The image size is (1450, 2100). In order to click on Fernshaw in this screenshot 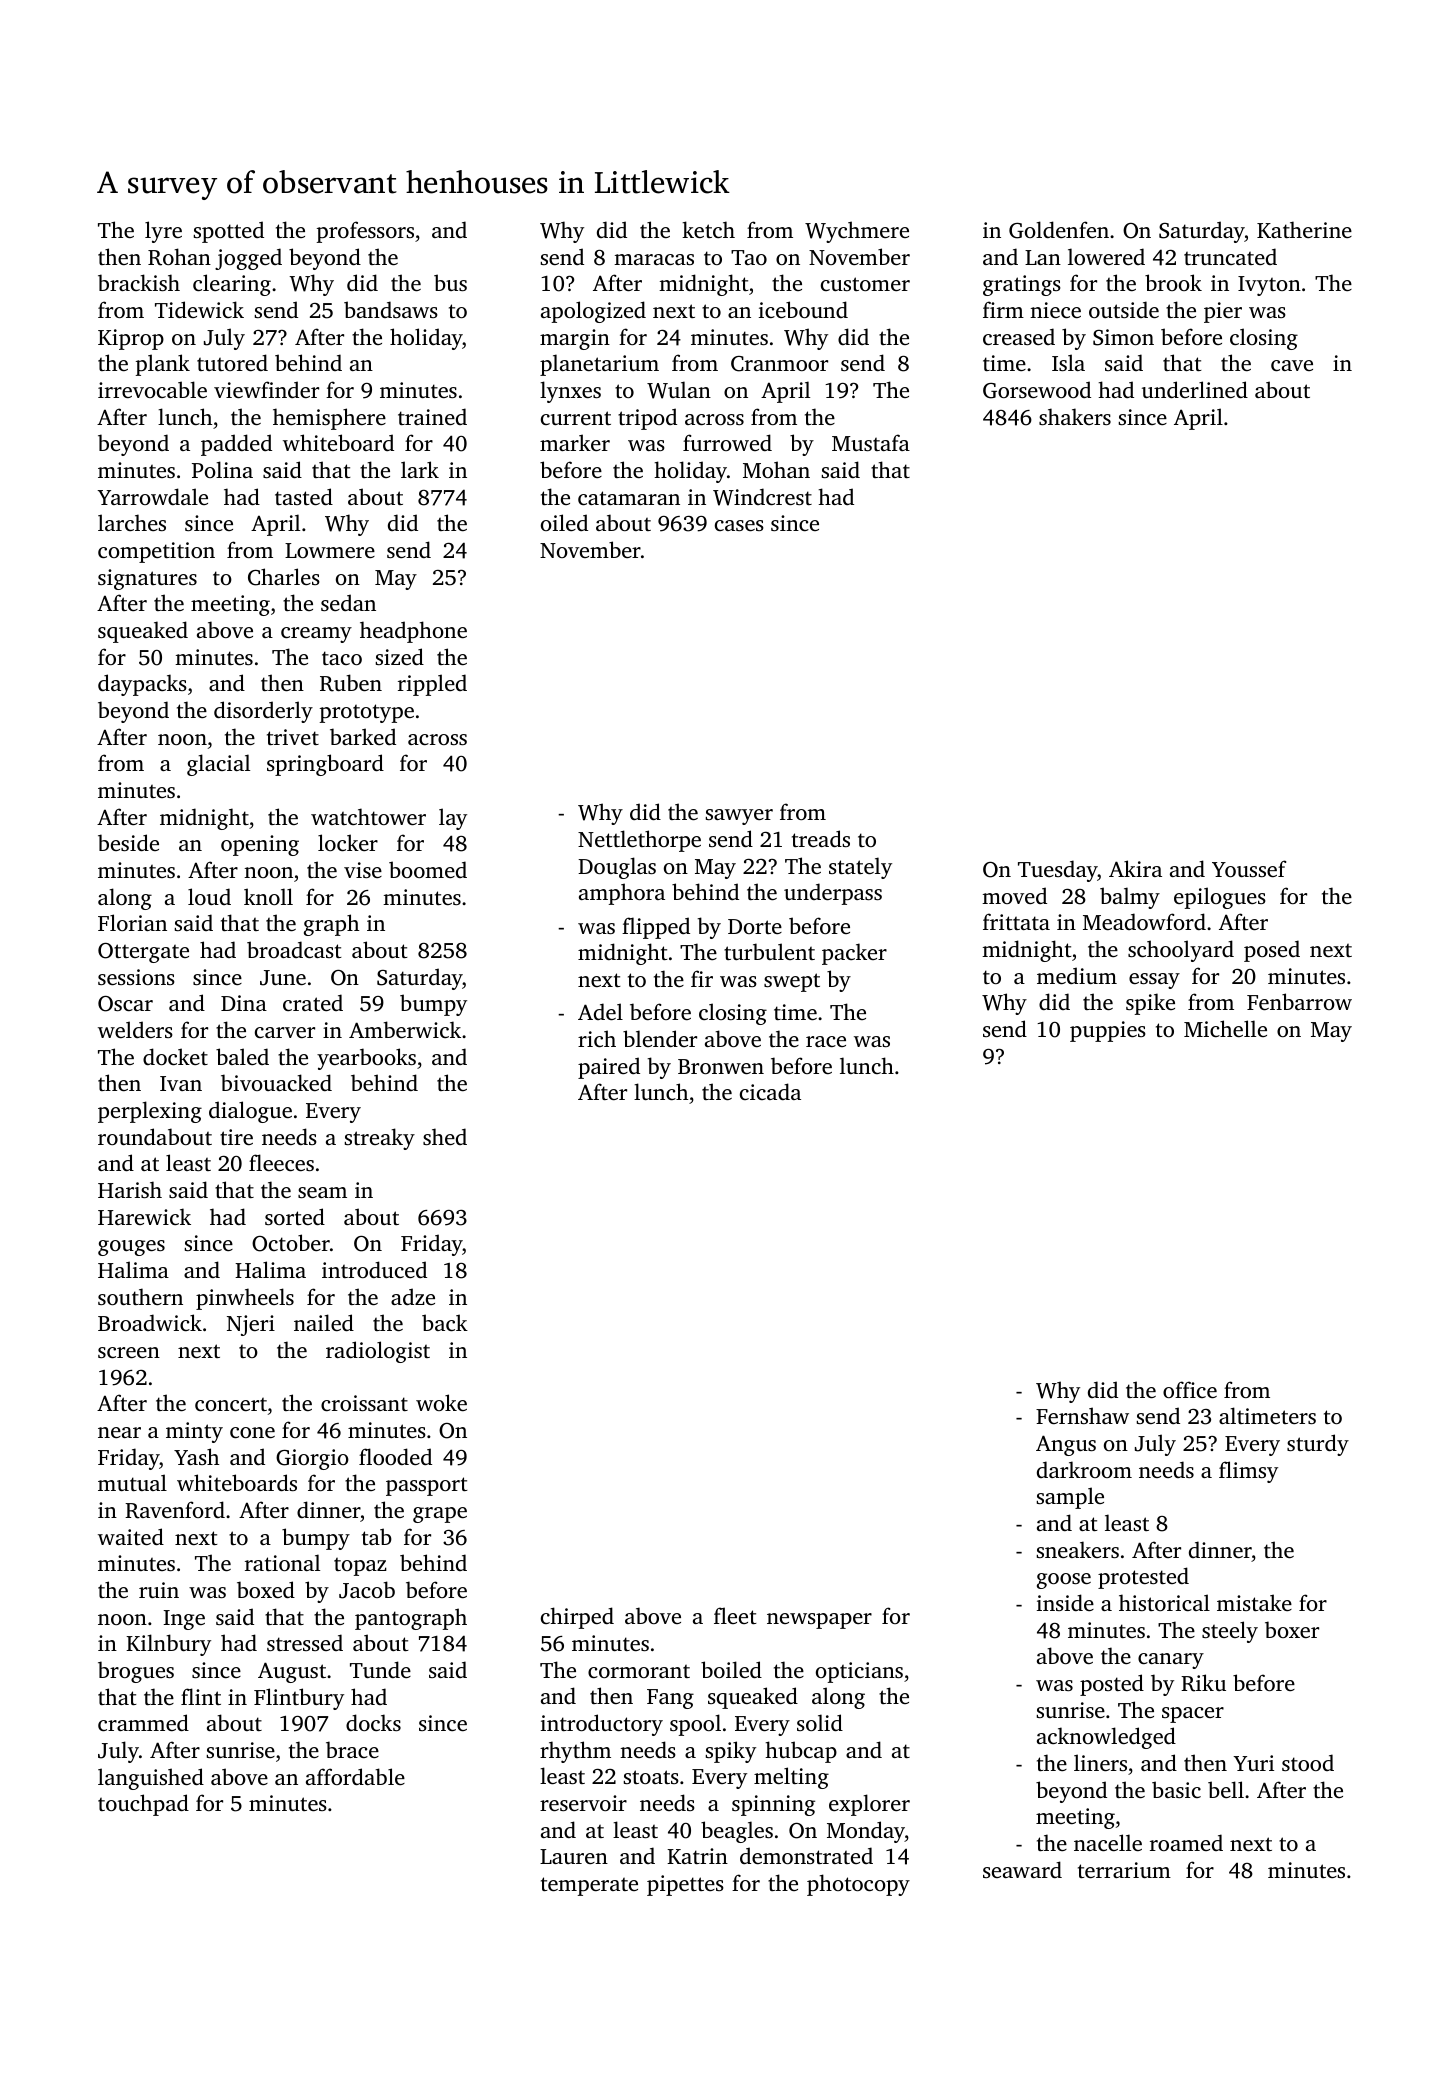, I will do `click(1082, 1415)`.
